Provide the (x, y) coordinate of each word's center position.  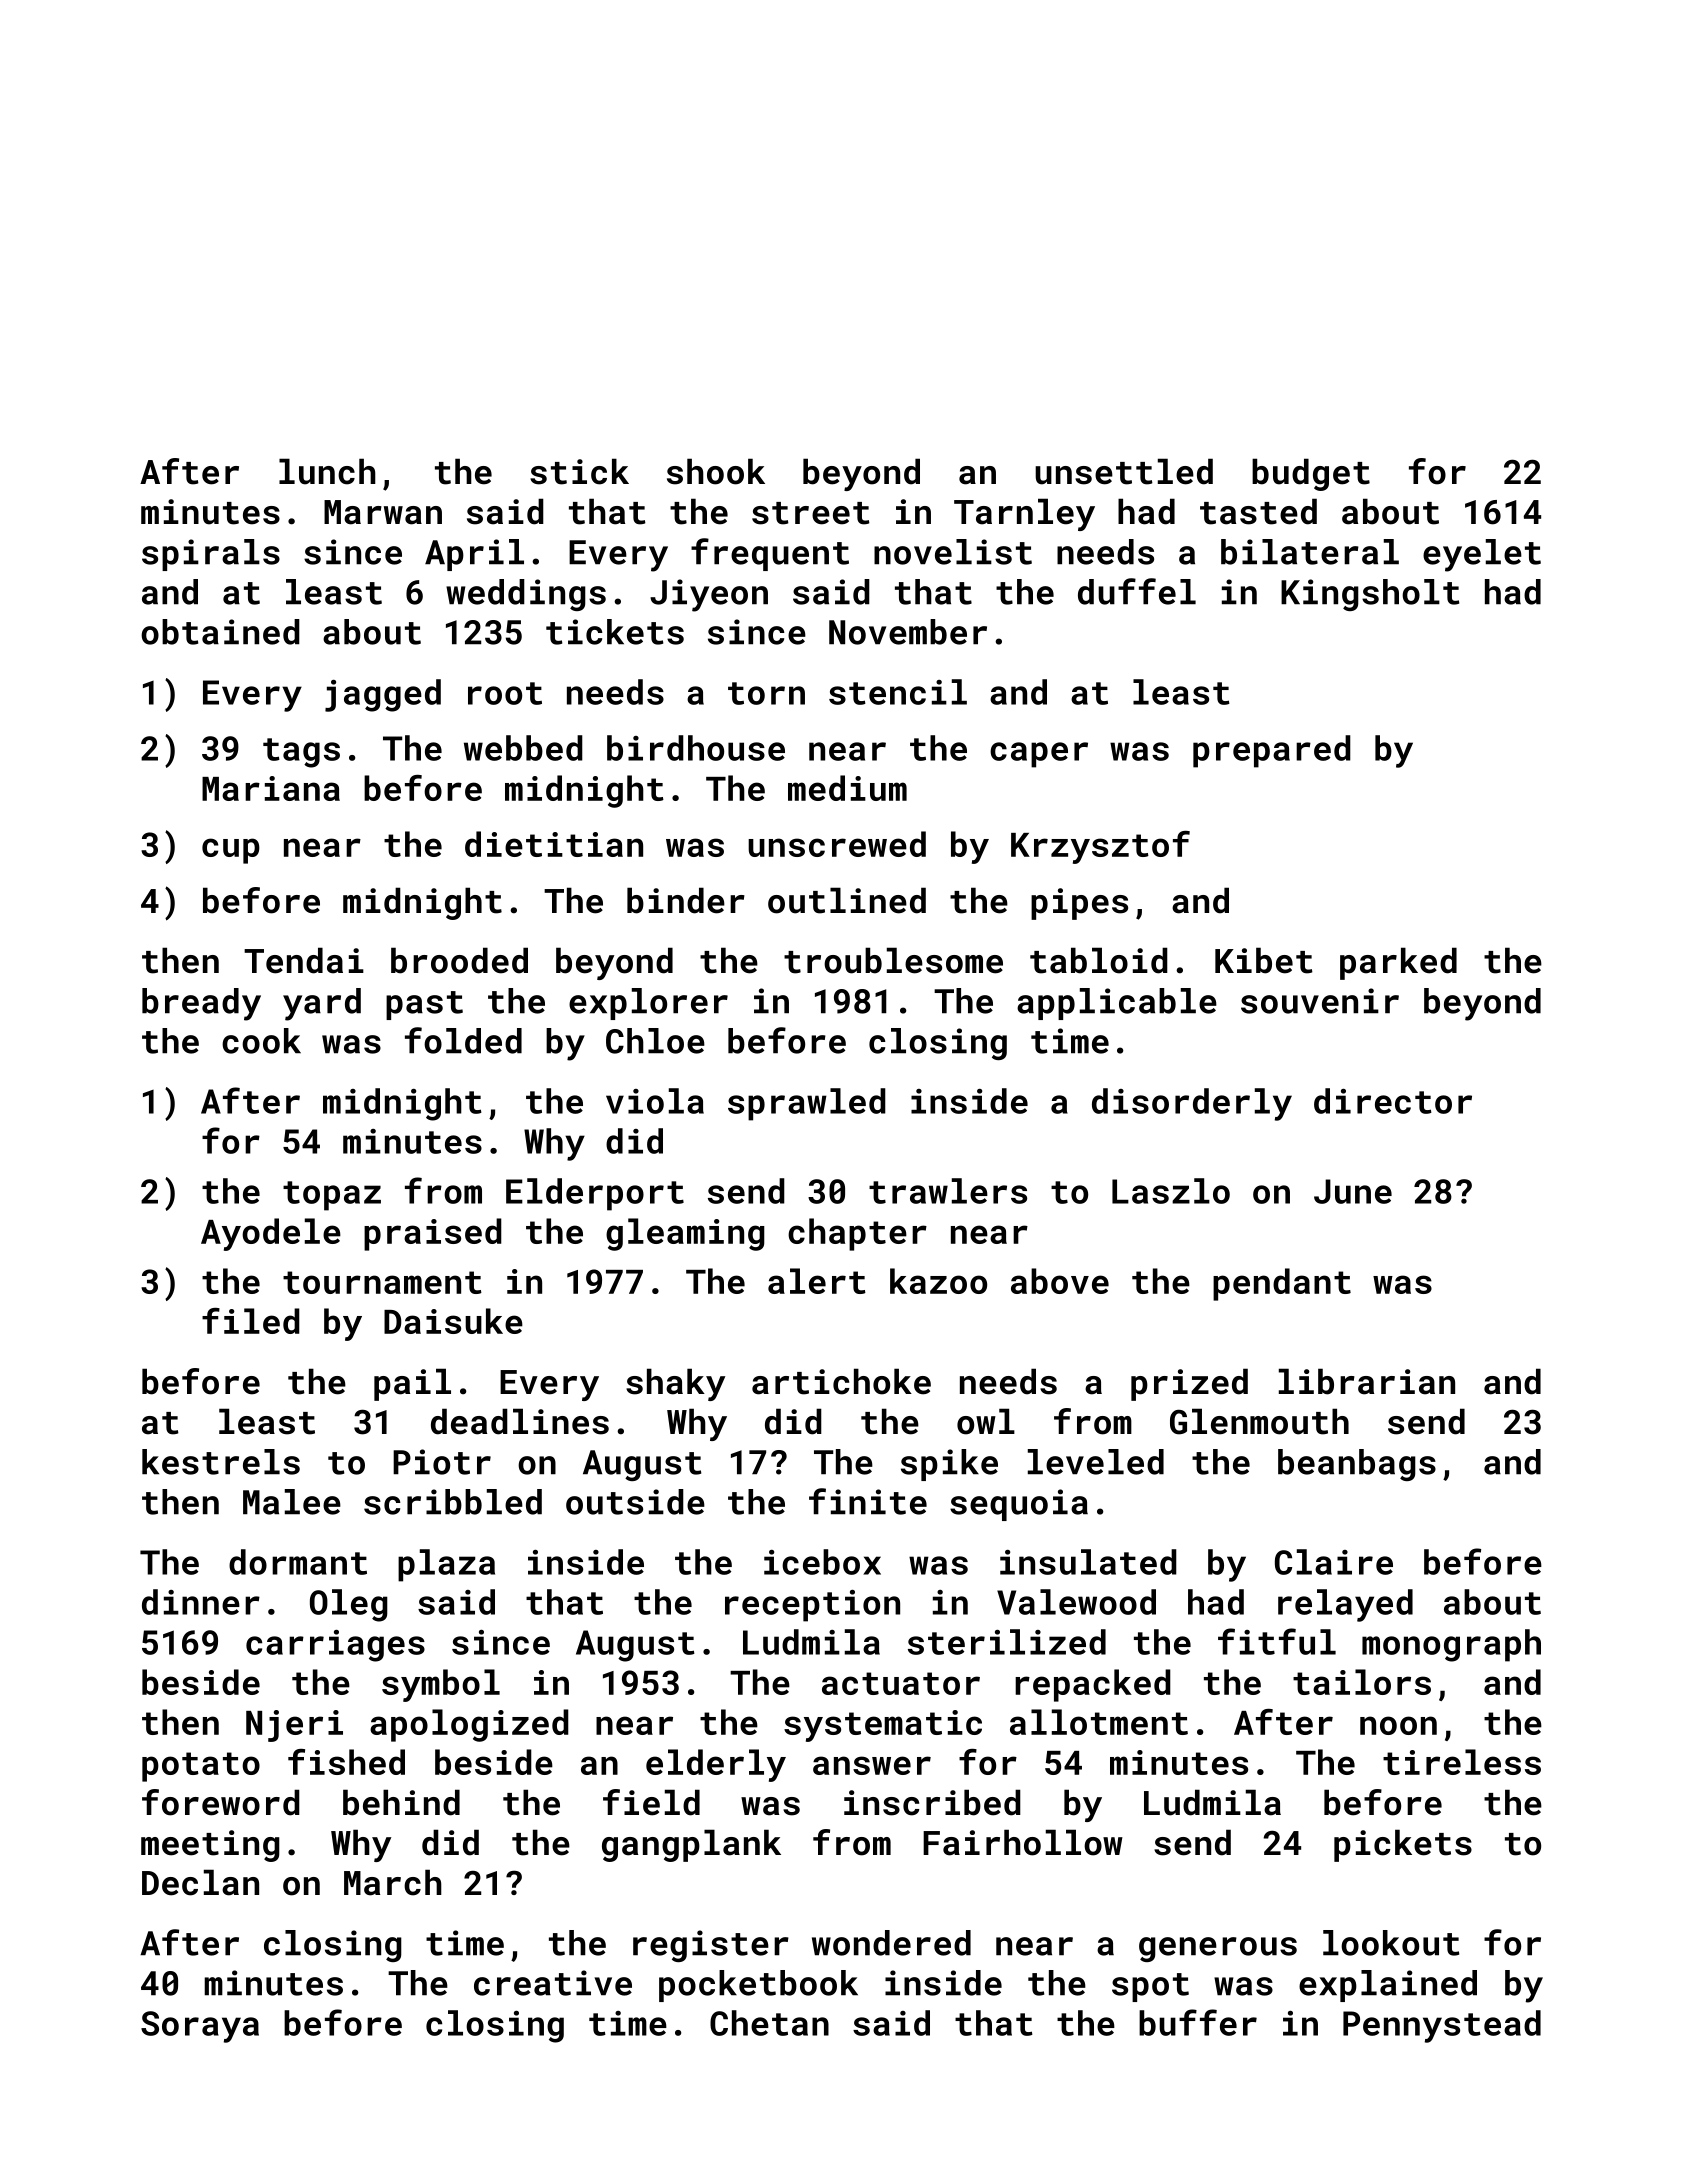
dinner (201, 1602)
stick (579, 471)
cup (231, 851)
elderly (716, 1765)
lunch (327, 471)
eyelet (1482, 555)
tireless (1462, 1762)
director (1393, 1101)
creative (553, 1983)
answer (872, 1765)
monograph (1451, 1645)
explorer (648, 1004)
